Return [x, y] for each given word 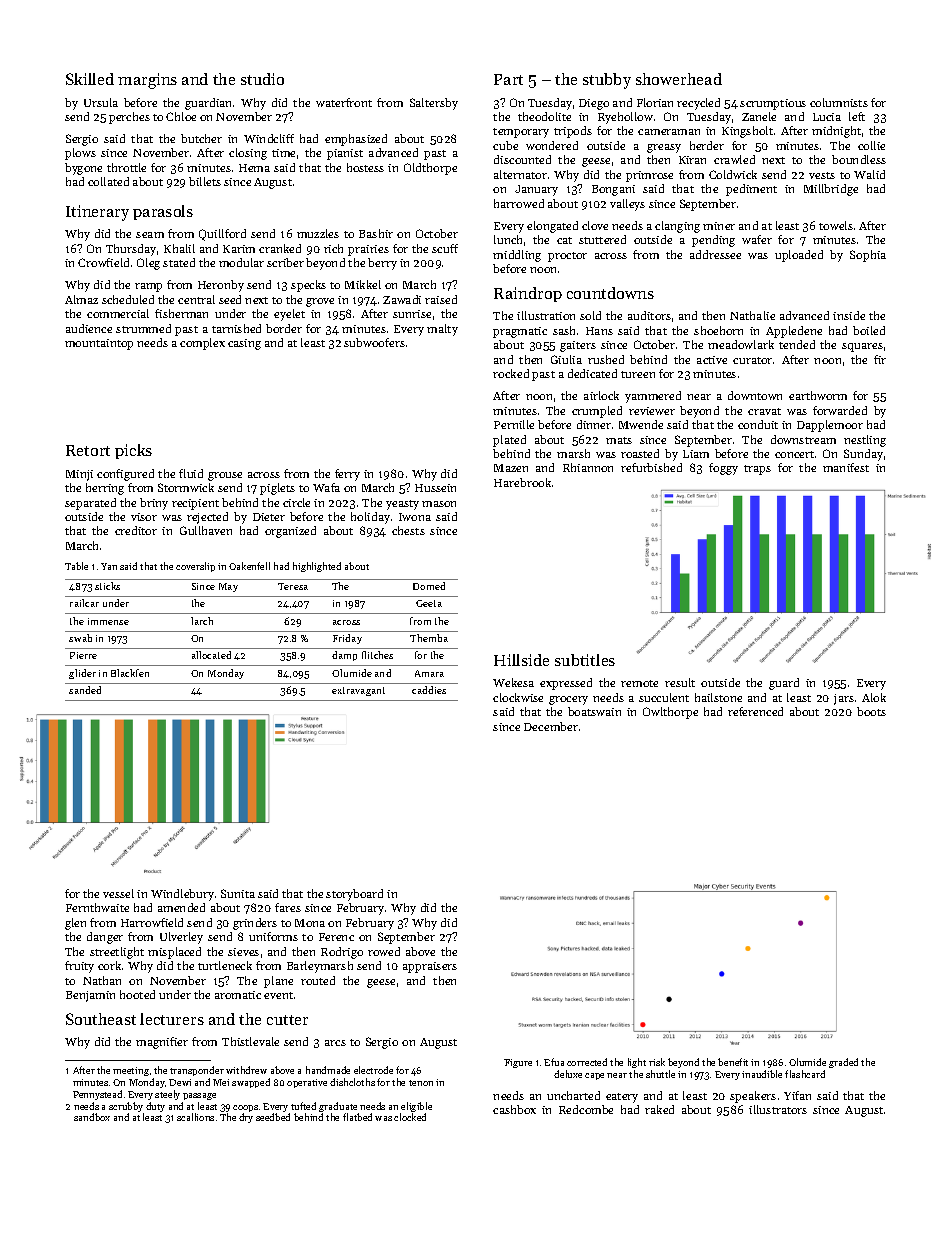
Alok [874, 697]
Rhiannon [588, 467]
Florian [655, 102]
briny [154, 504]
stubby [607, 81]
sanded [85, 690]
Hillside [521, 660]
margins [147, 81]
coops [245, 1108]
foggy [723, 469]
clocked [410, 1117]
